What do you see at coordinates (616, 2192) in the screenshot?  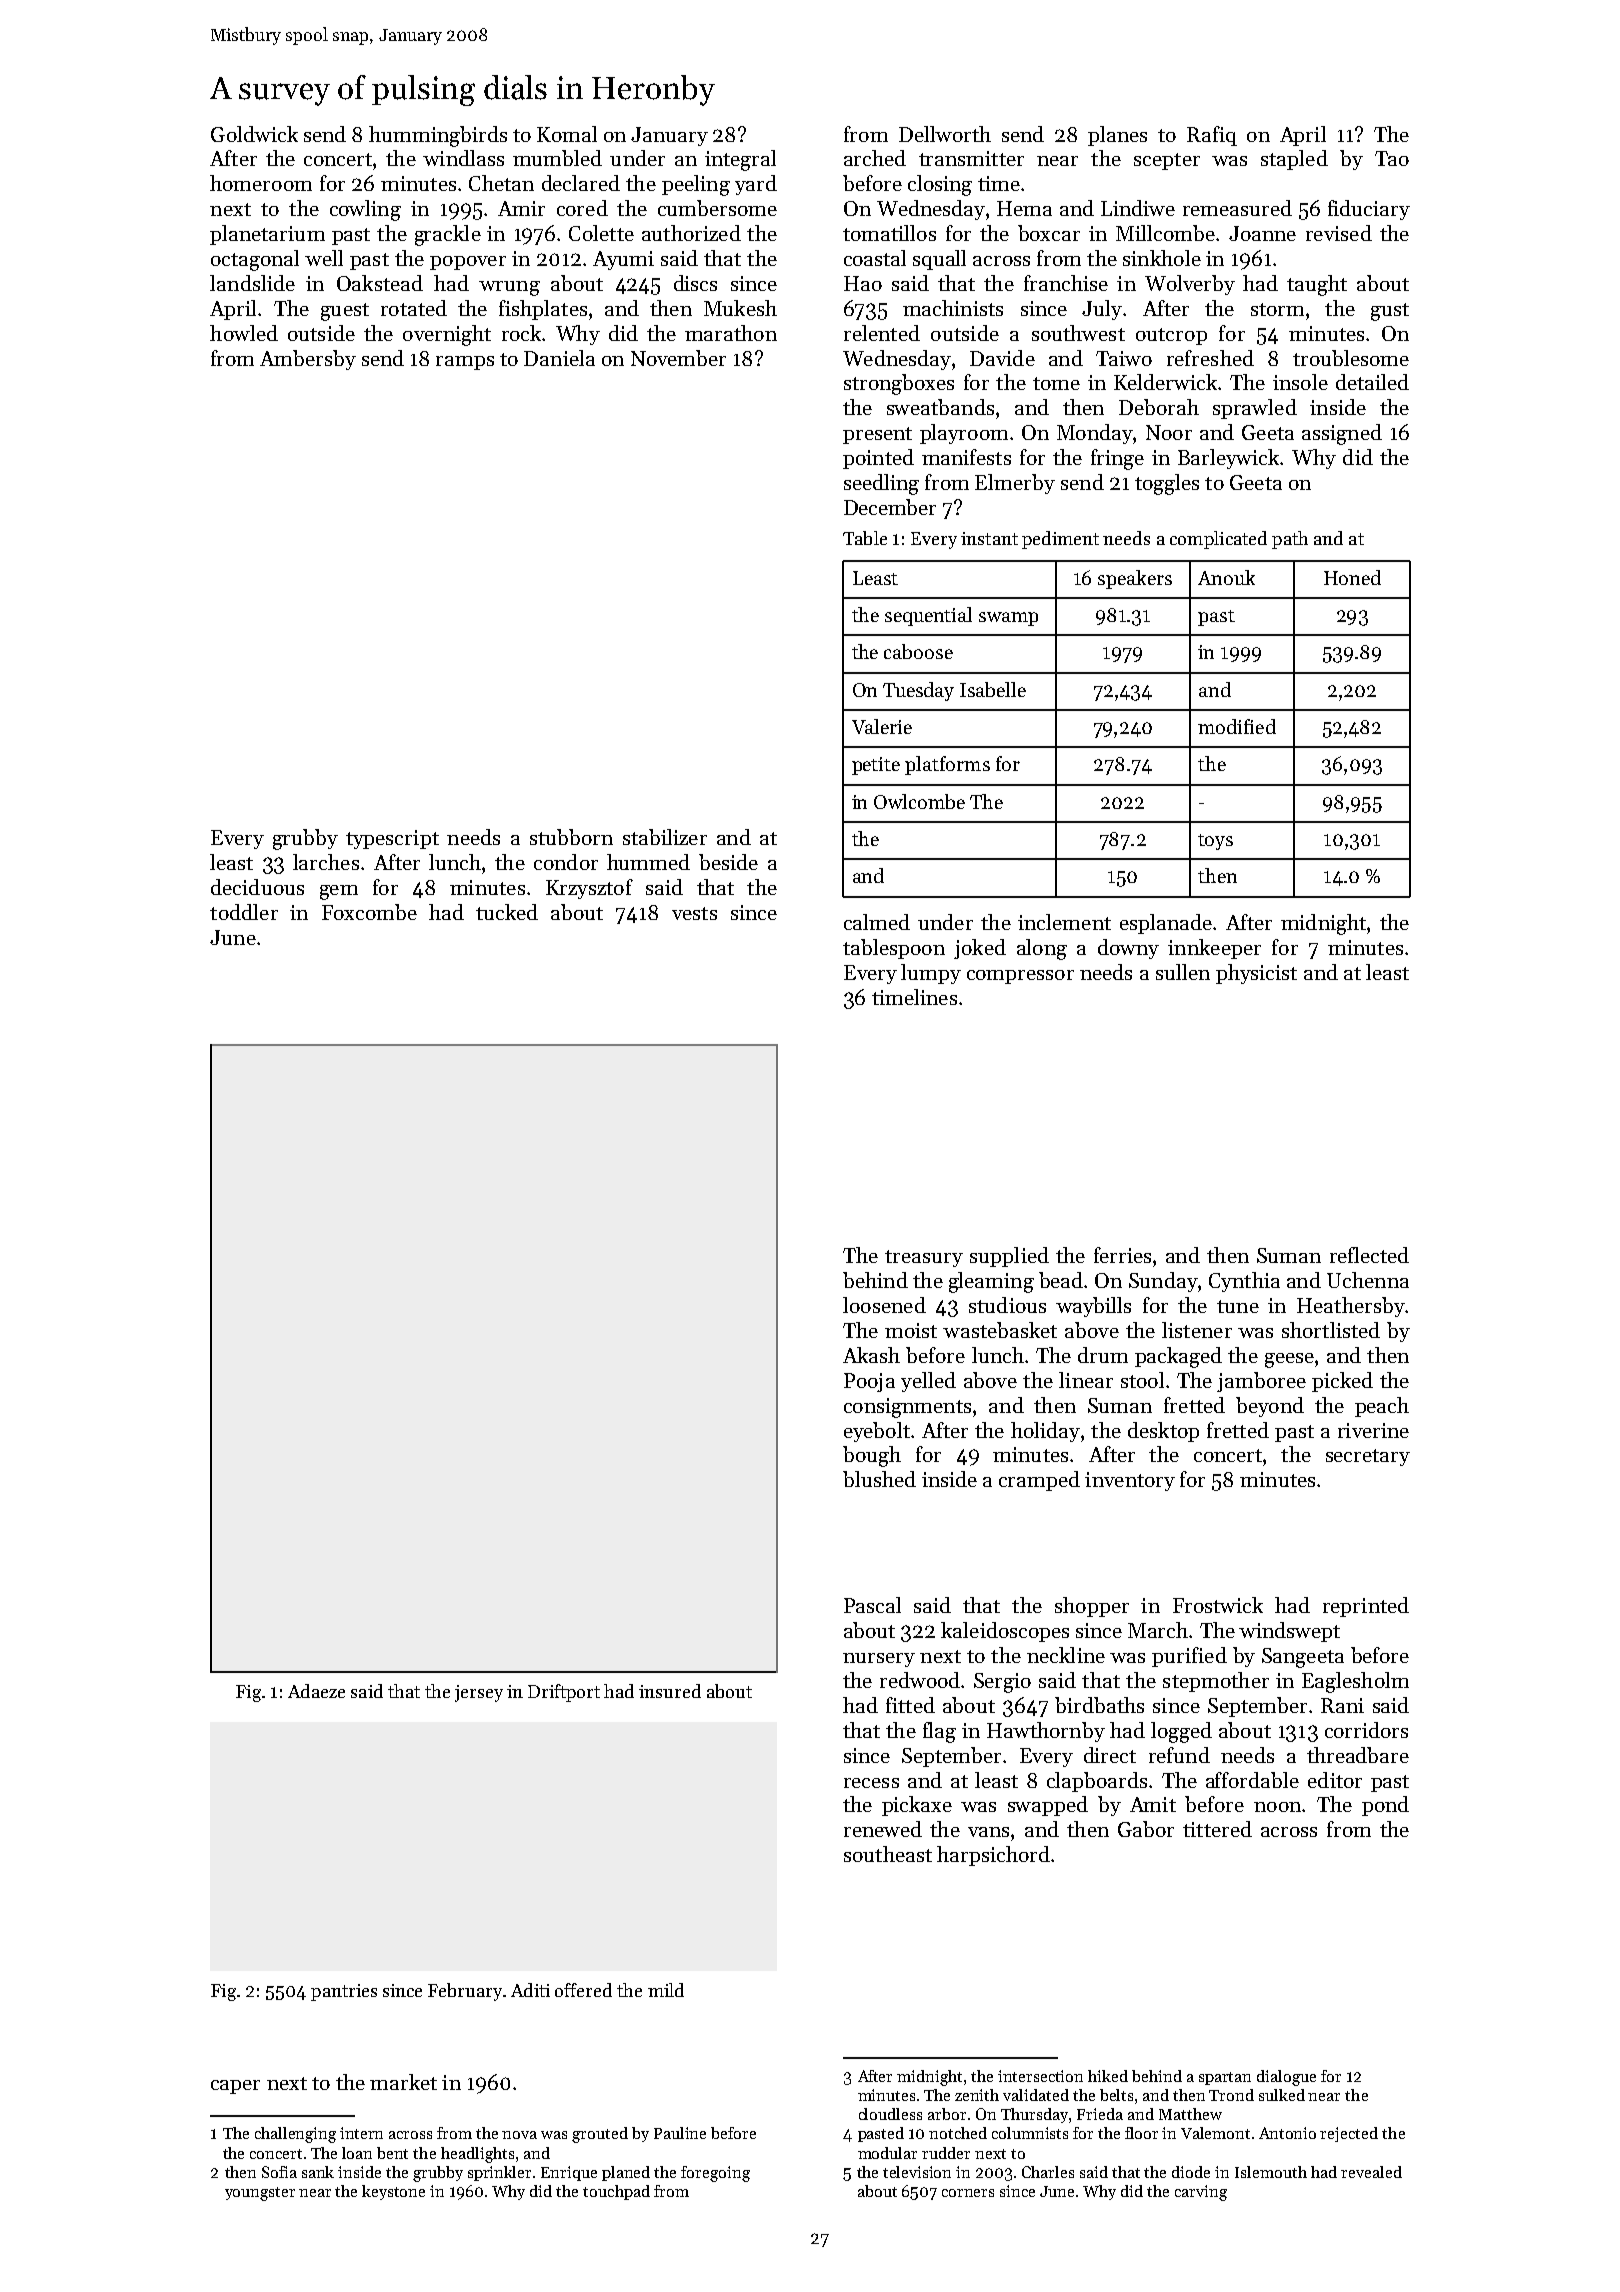 I see `touchpad` at bounding box center [616, 2192].
